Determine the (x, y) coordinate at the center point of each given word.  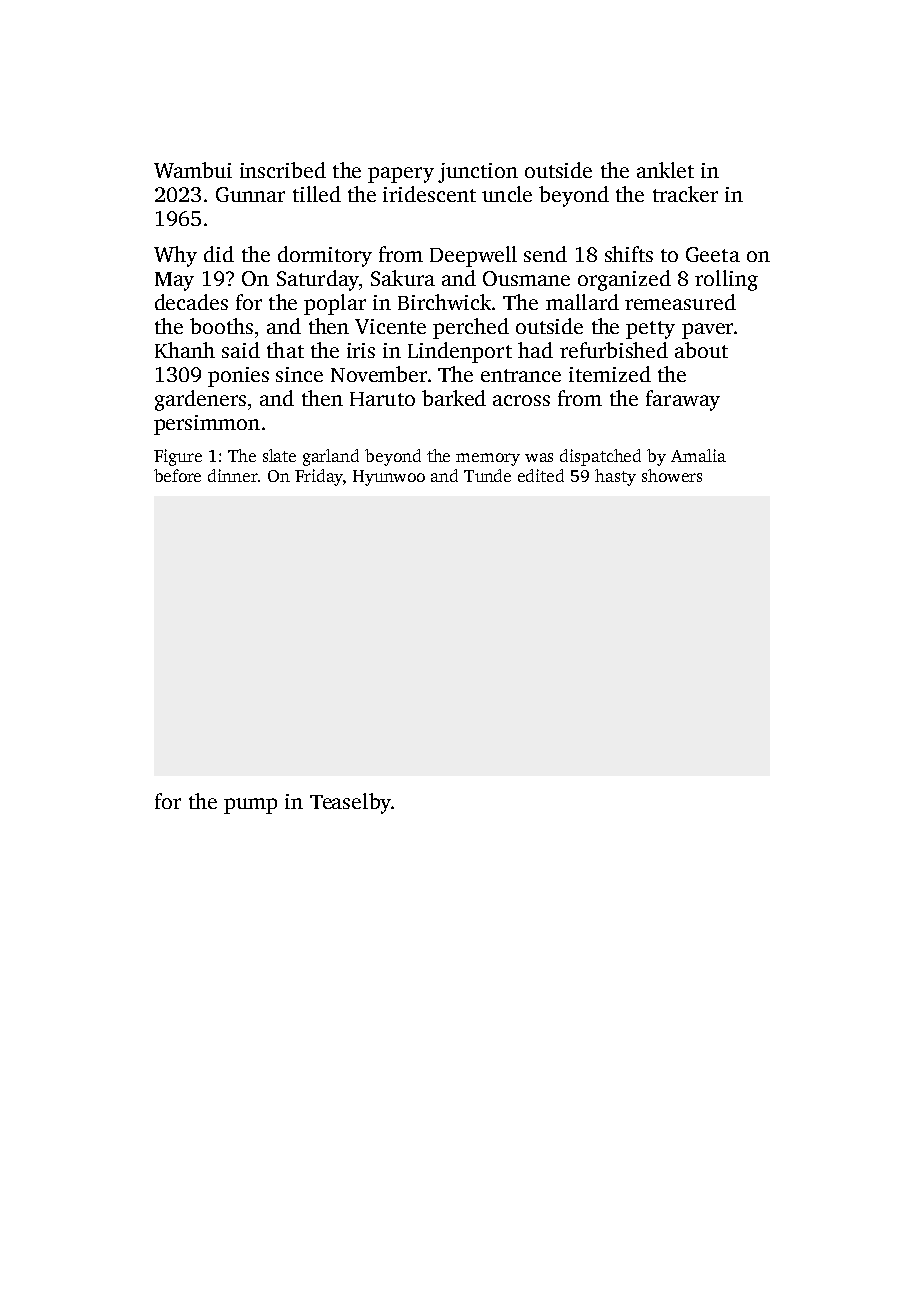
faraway (683, 400)
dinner (233, 475)
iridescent (429, 194)
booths (221, 326)
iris (361, 350)
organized (624, 280)
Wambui (193, 170)
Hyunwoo (389, 478)
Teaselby (350, 803)
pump (250, 806)
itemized (610, 374)
